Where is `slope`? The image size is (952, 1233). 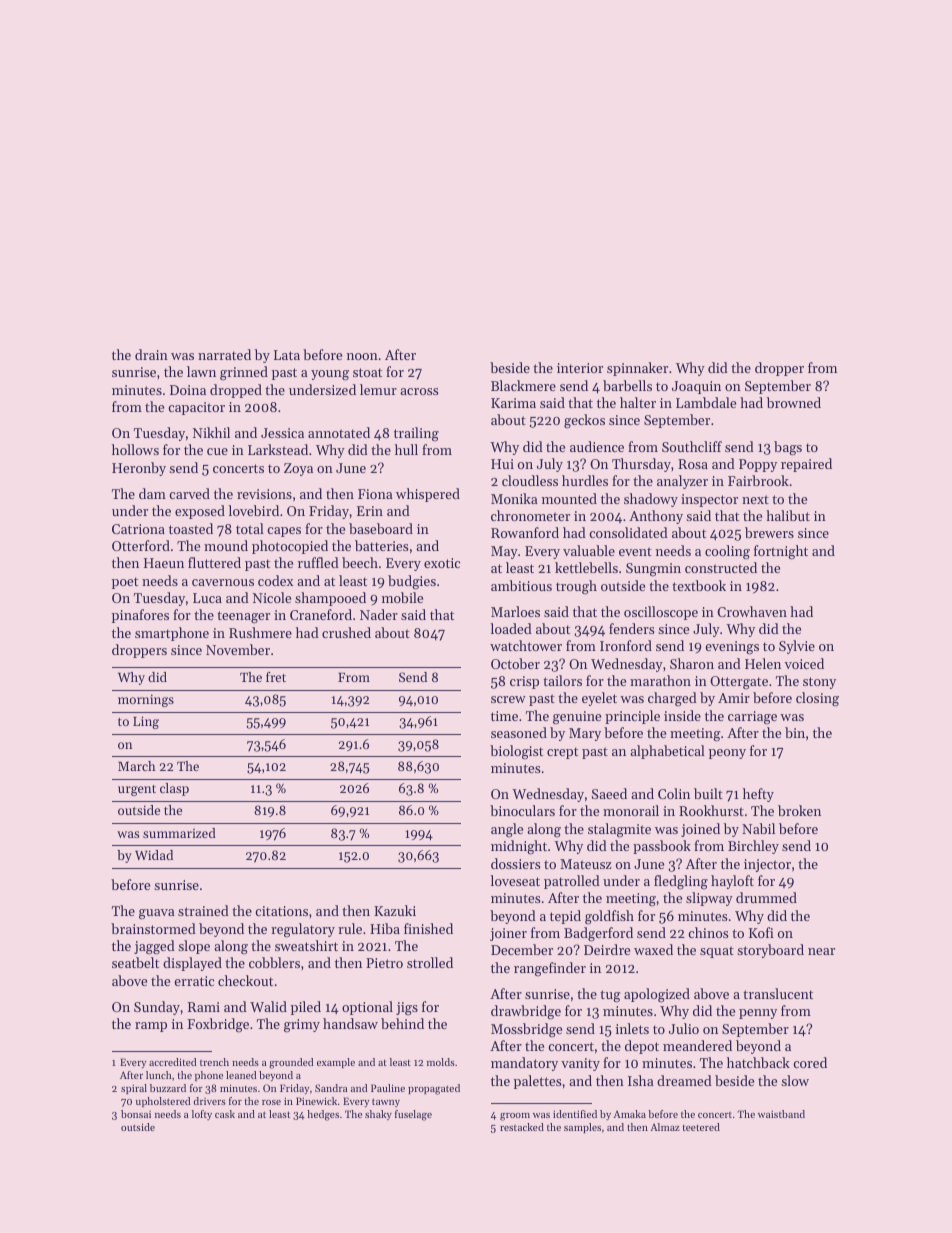
slope is located at coordinates (194, 947).
